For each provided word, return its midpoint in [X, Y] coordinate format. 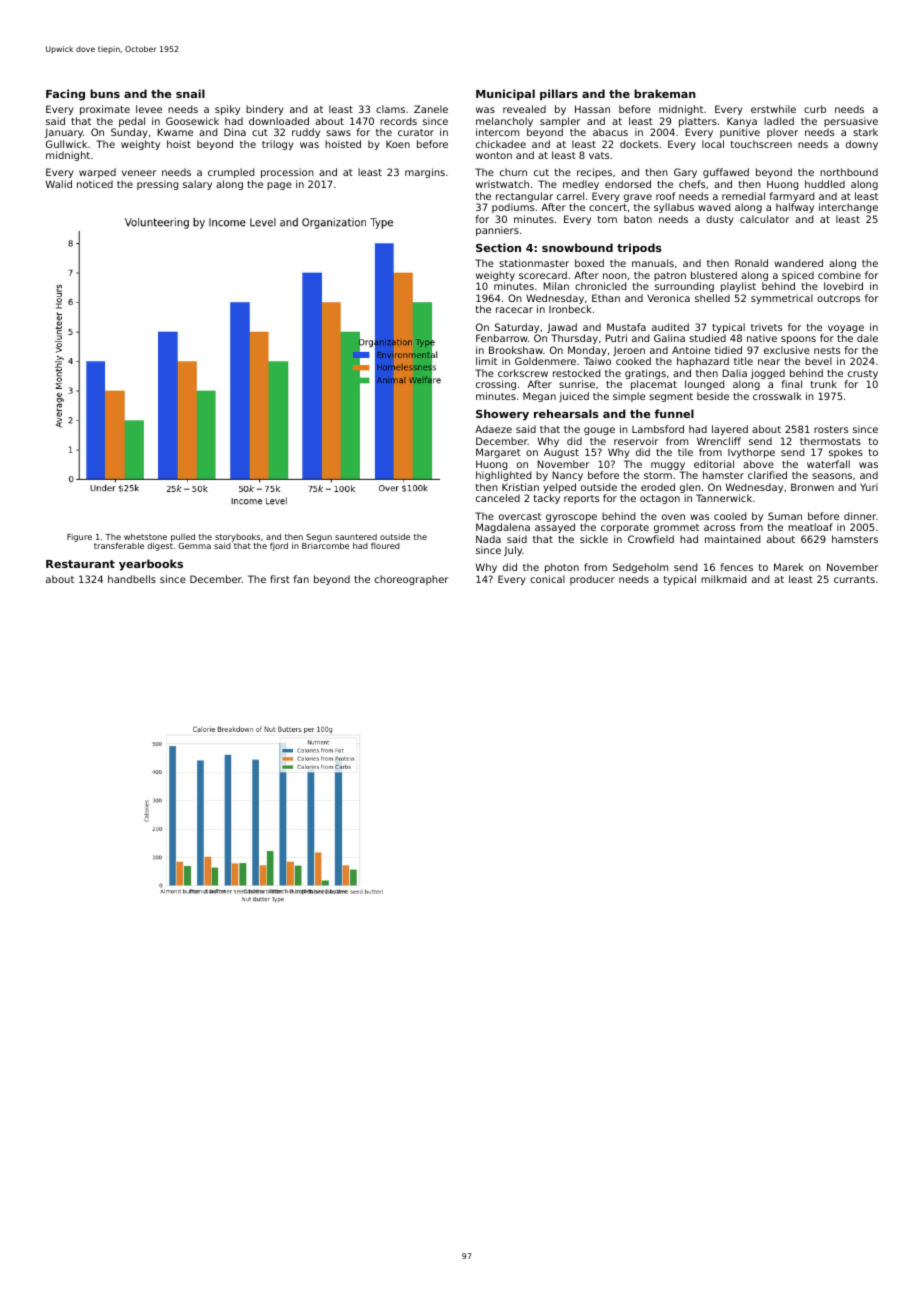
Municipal [505, 95]
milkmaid [723, 579]
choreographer [411, 580]
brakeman [665, 93]
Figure [79, 538]
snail [190, 93]
